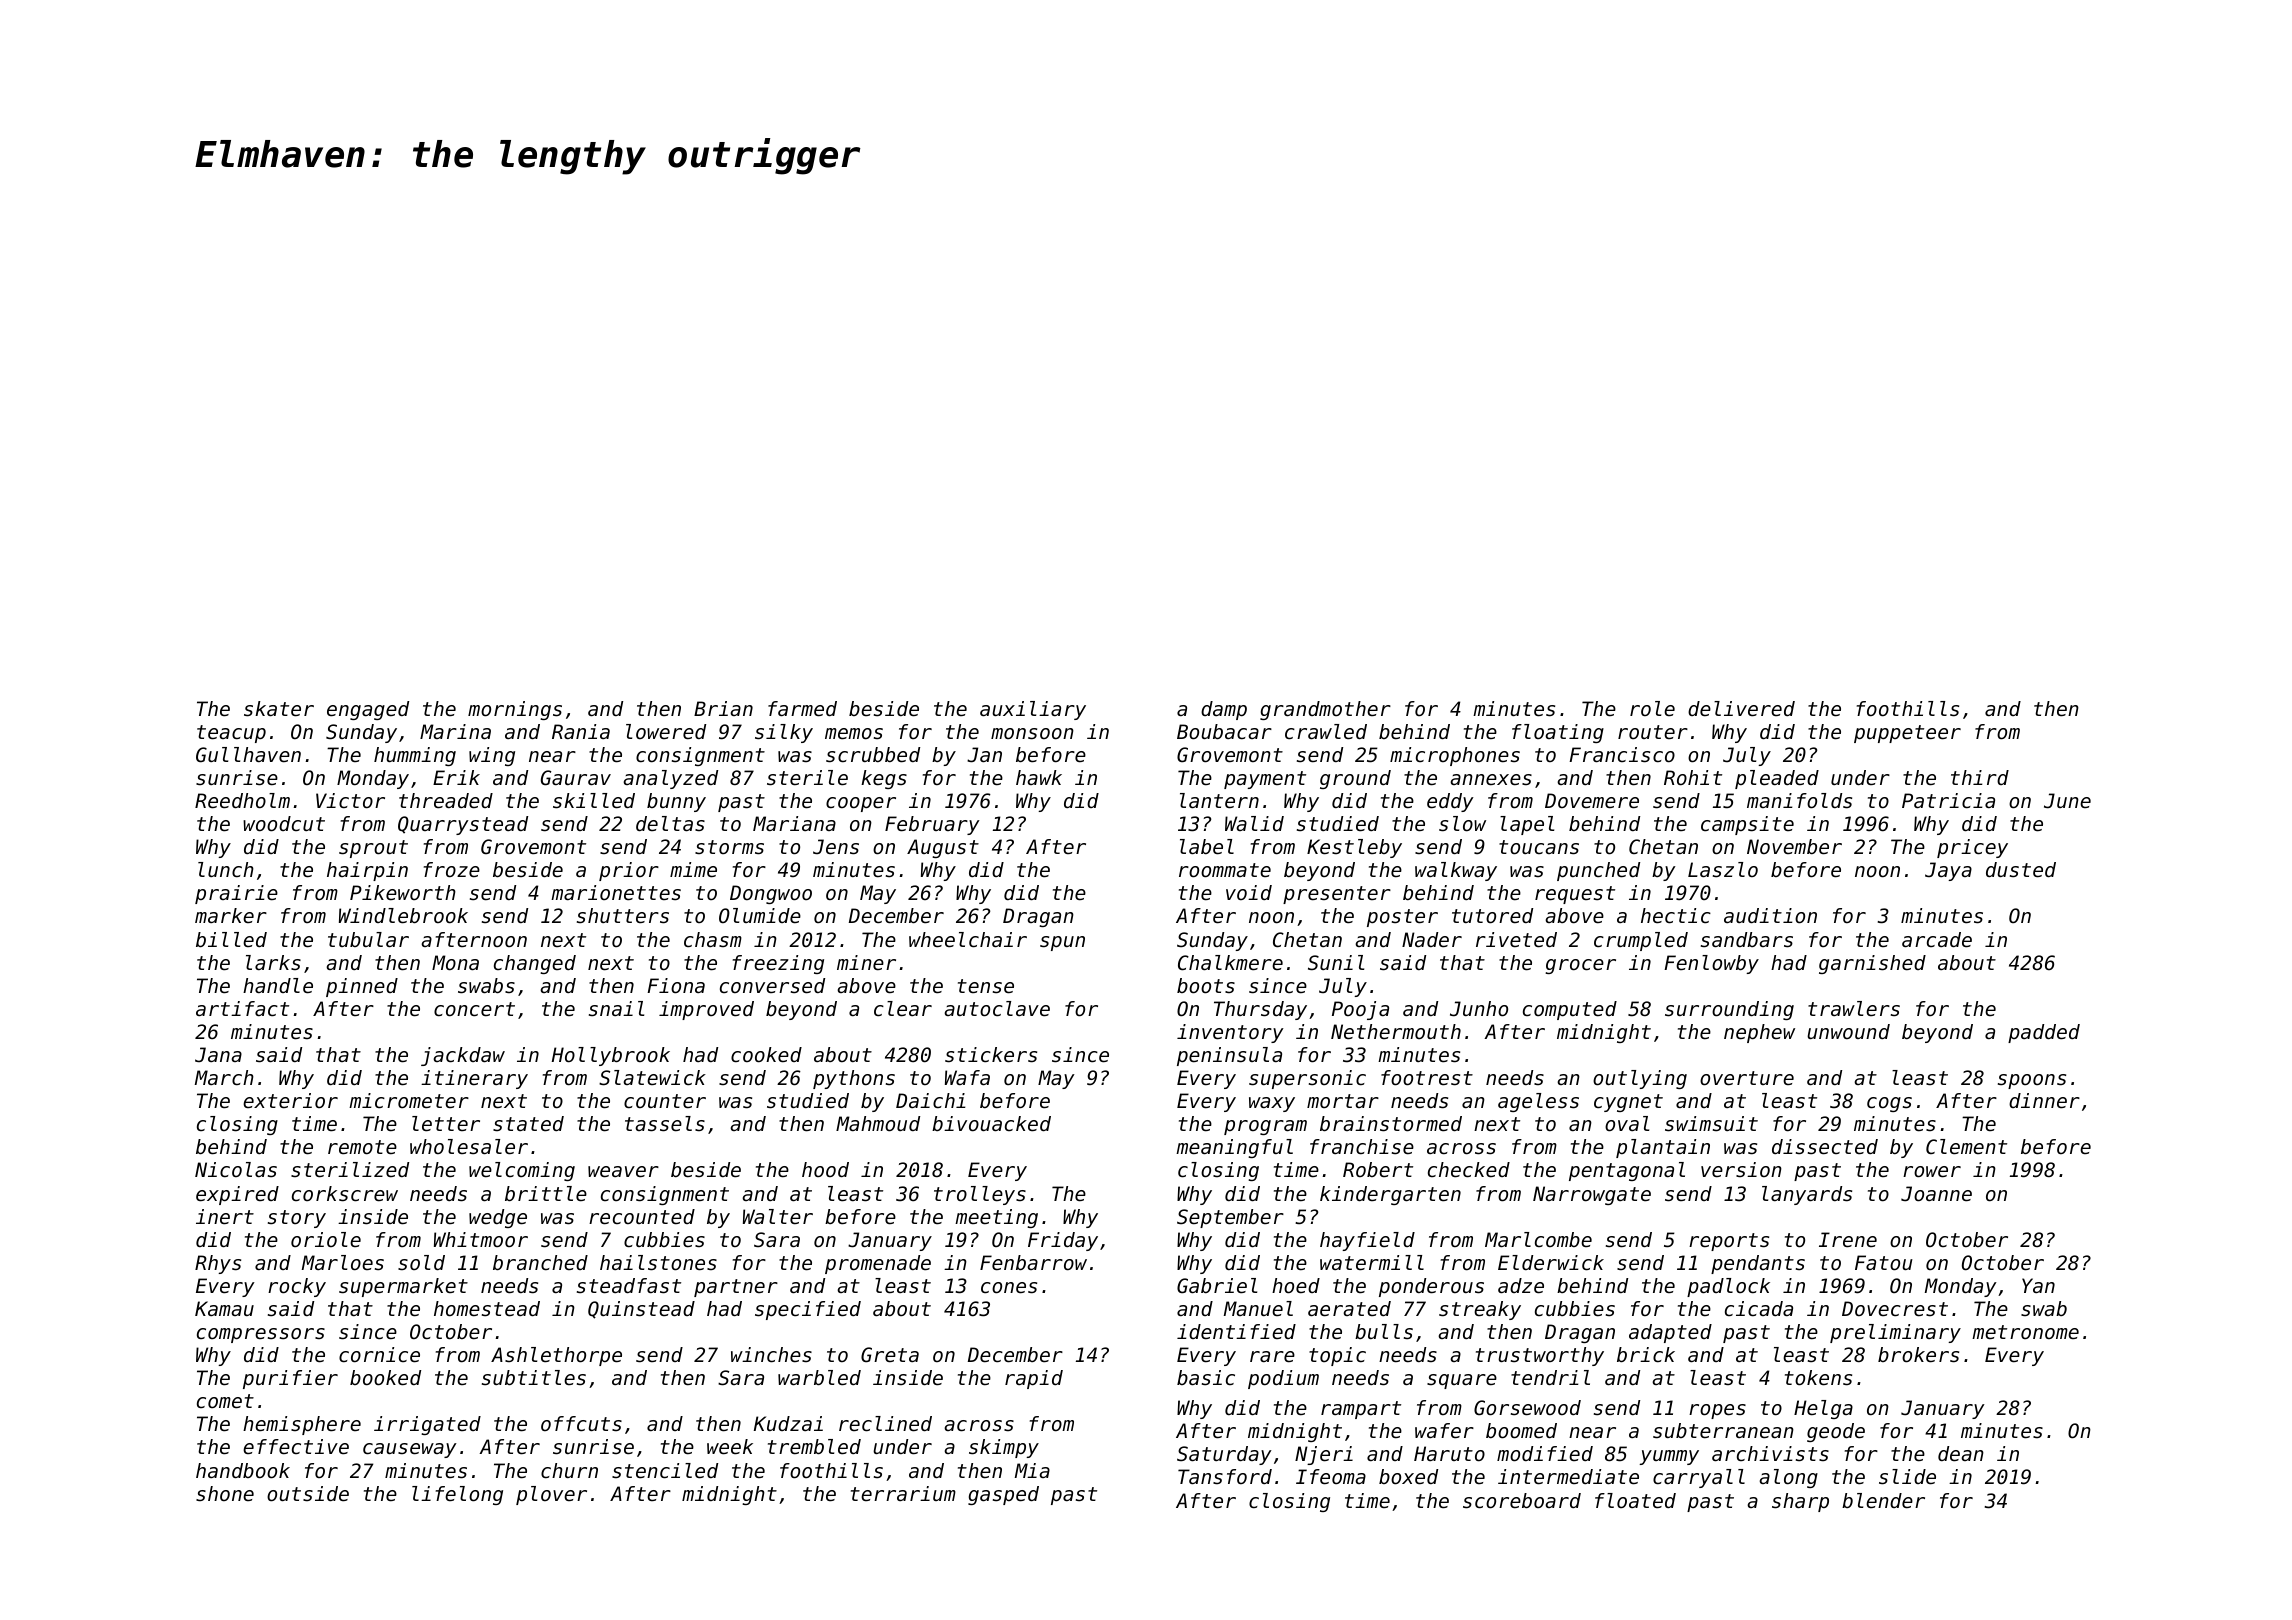  Describe the element at coordinates (242, 1009) in the screenshot. I see `artifact` at that location.
